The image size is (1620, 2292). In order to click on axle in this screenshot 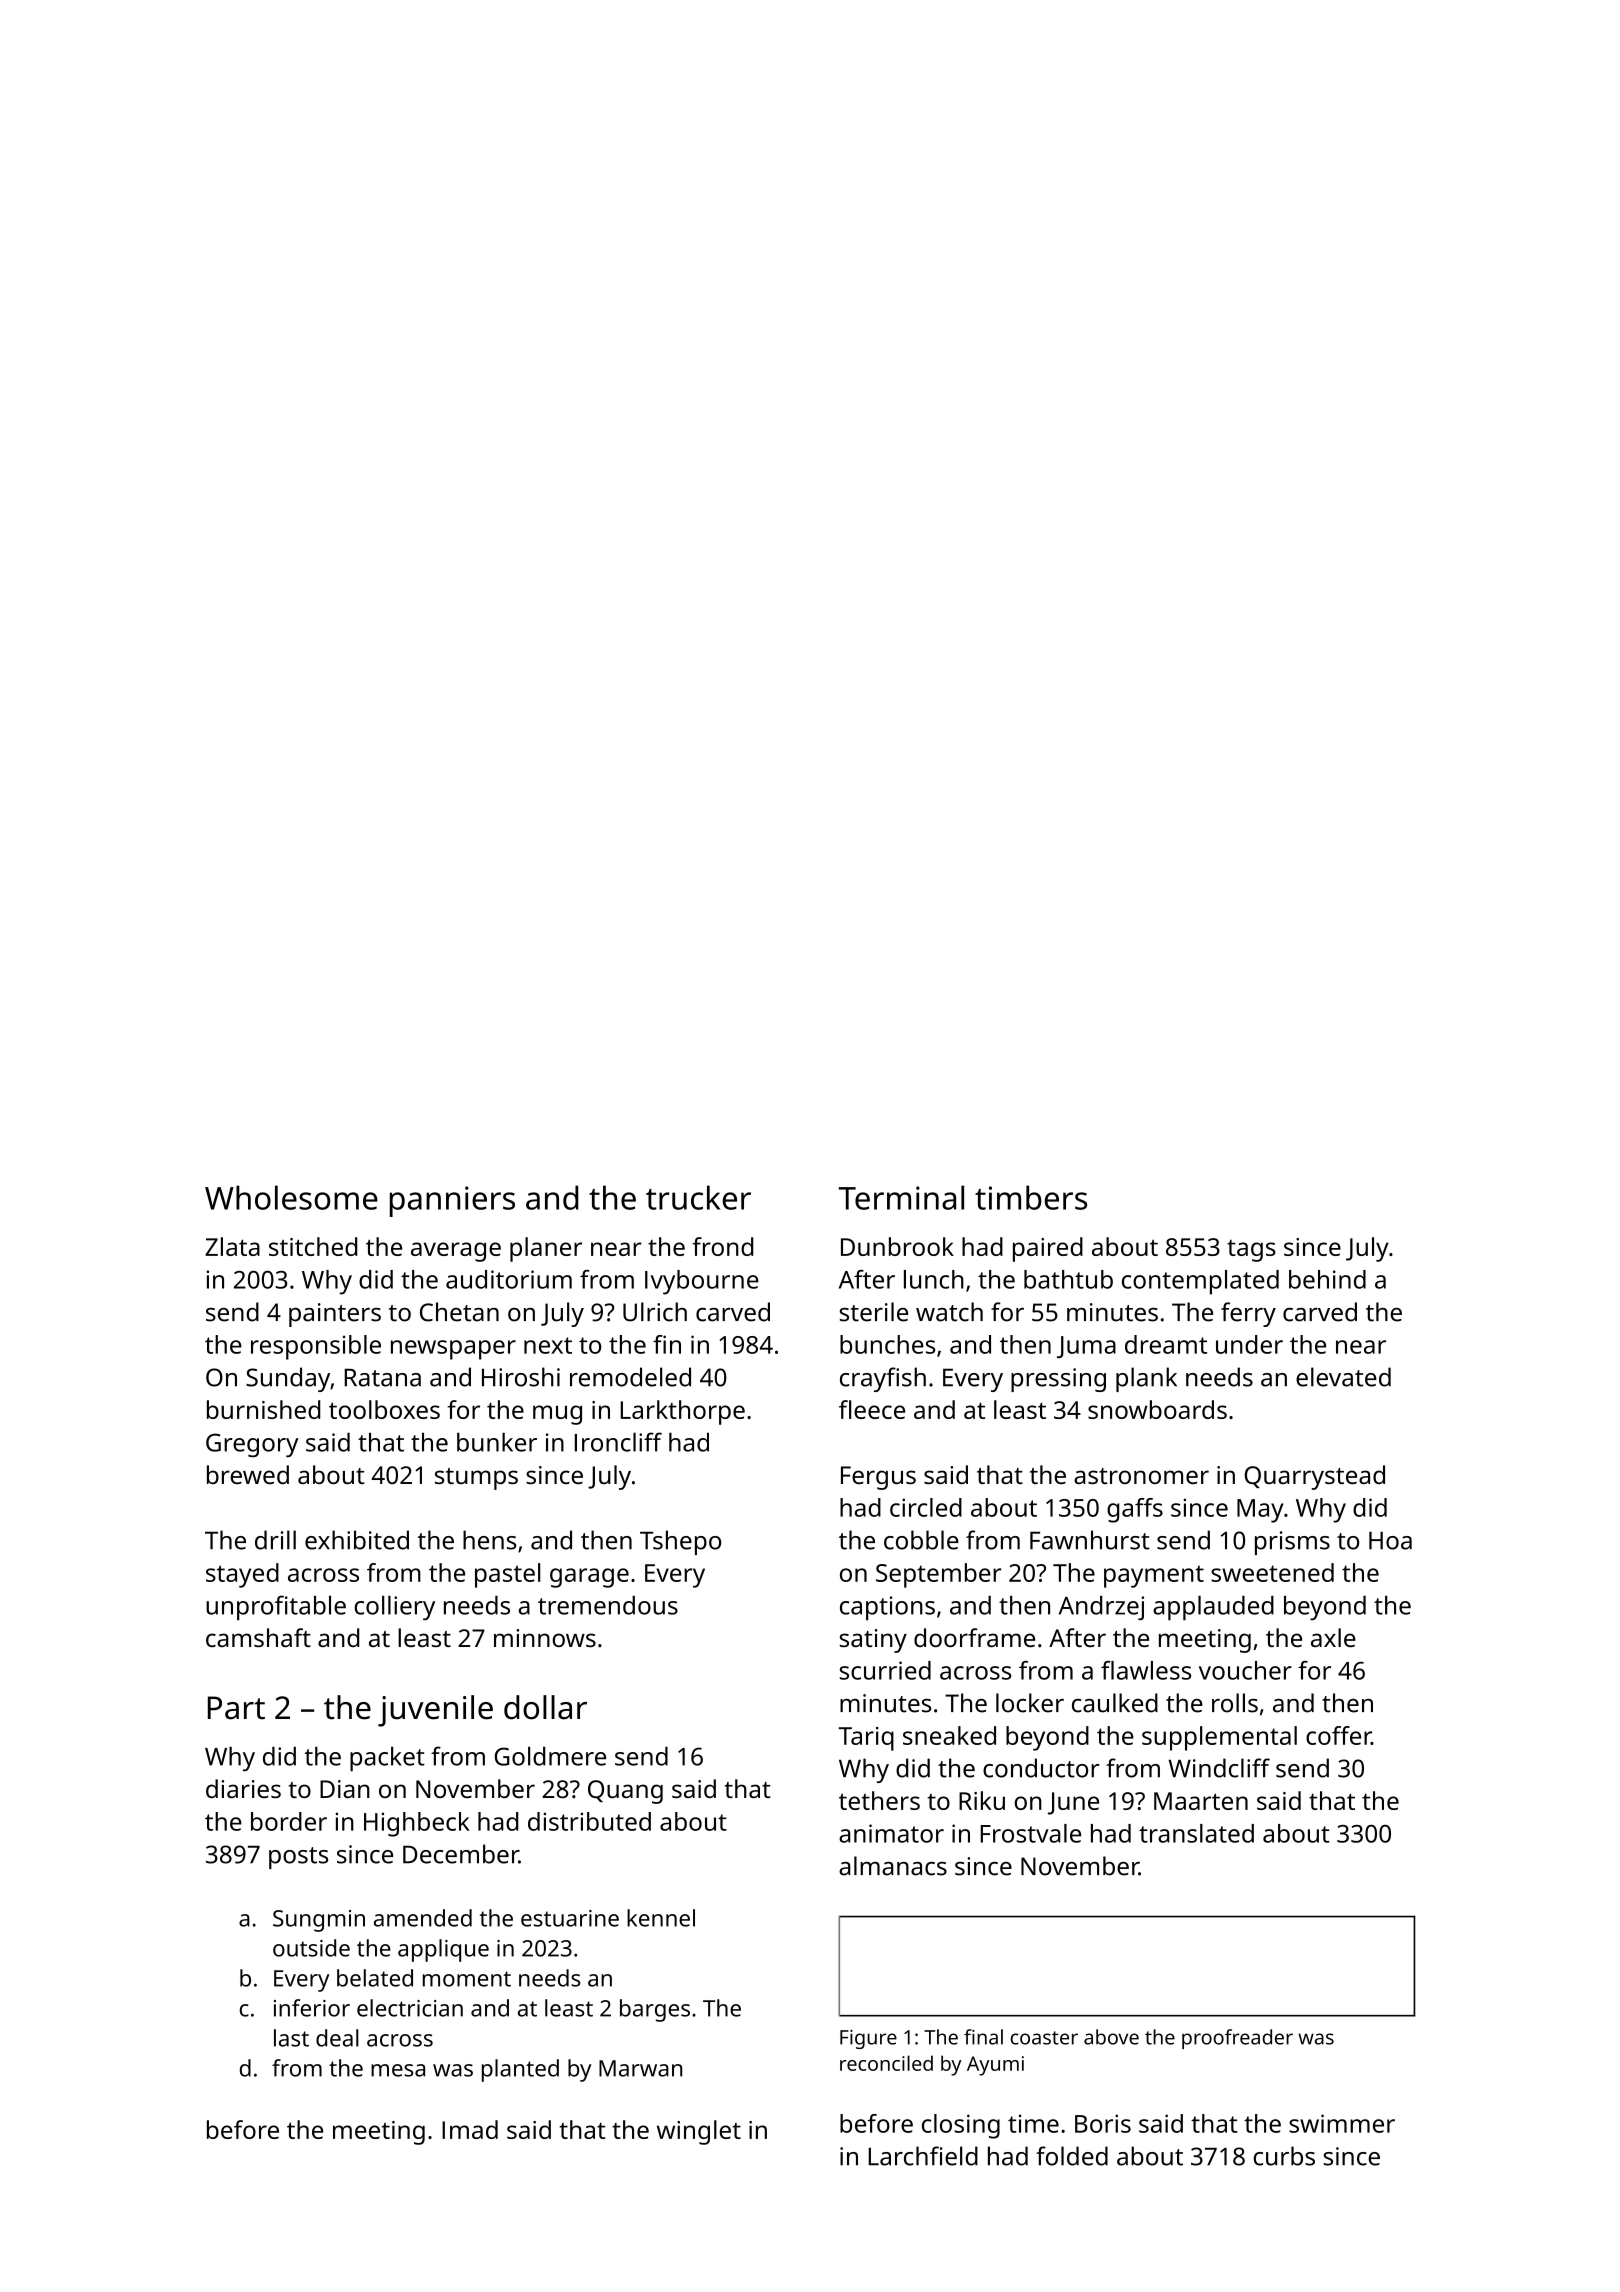, I will do `click(1333, 1637)`.
